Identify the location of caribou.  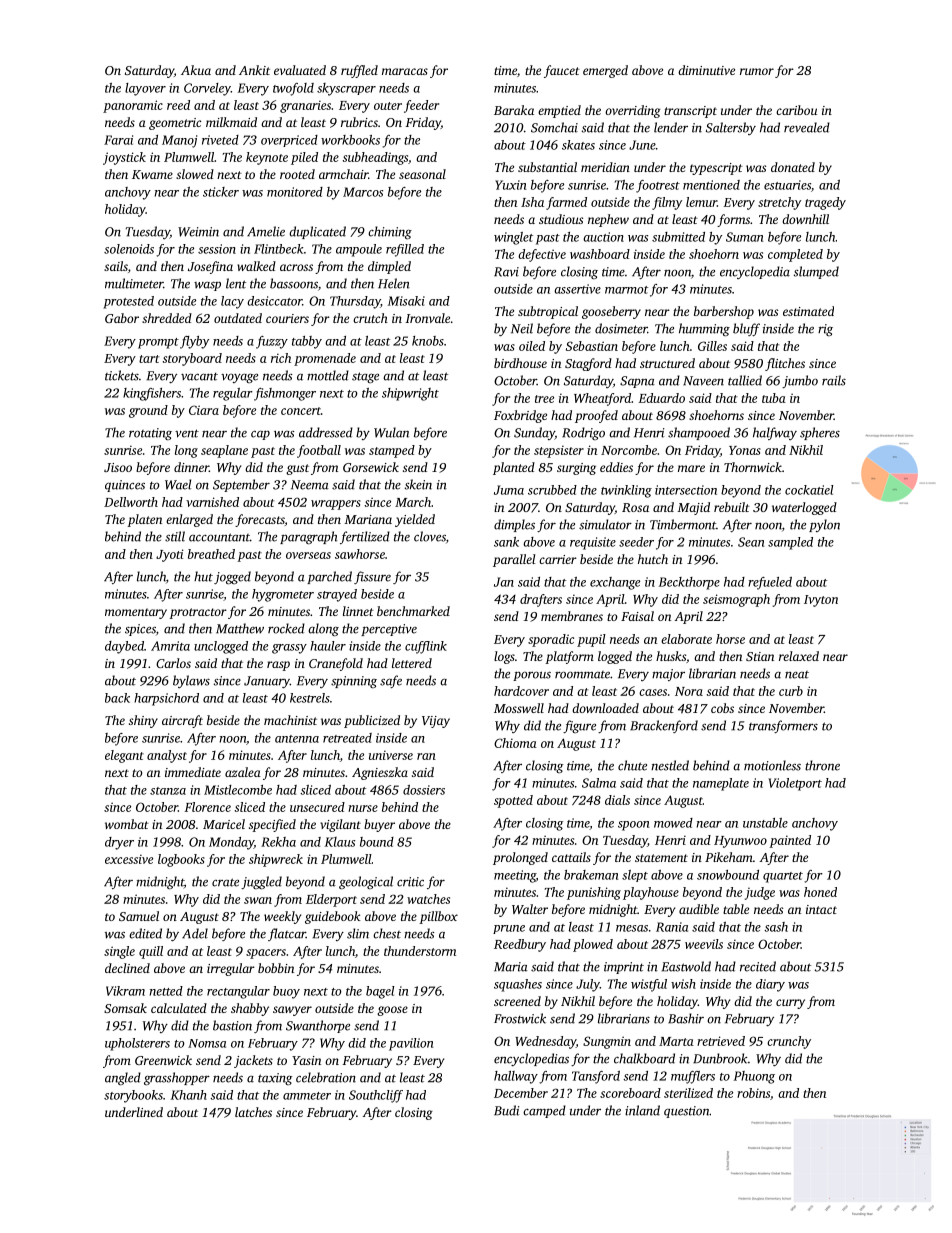
(796, 110).
